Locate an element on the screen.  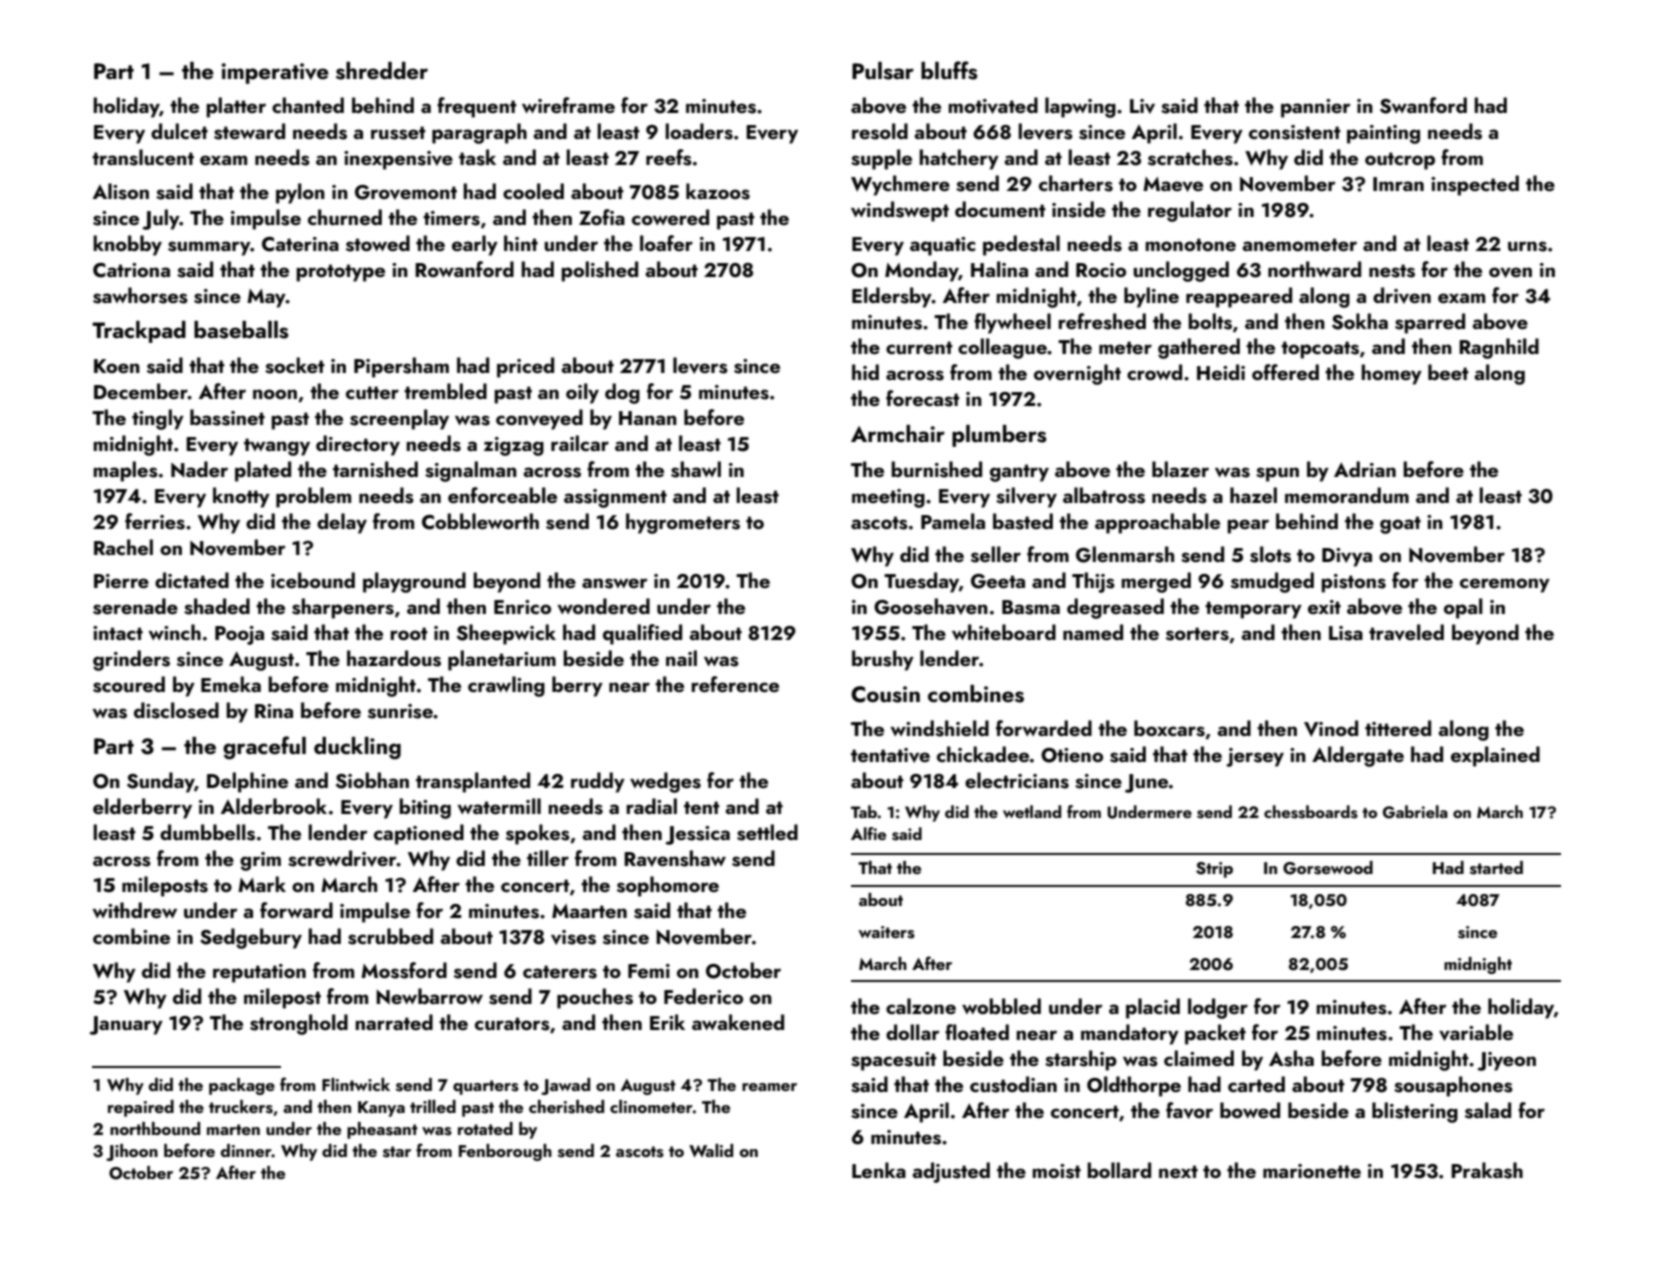
tittered is located at coordinates (1398, 728).
